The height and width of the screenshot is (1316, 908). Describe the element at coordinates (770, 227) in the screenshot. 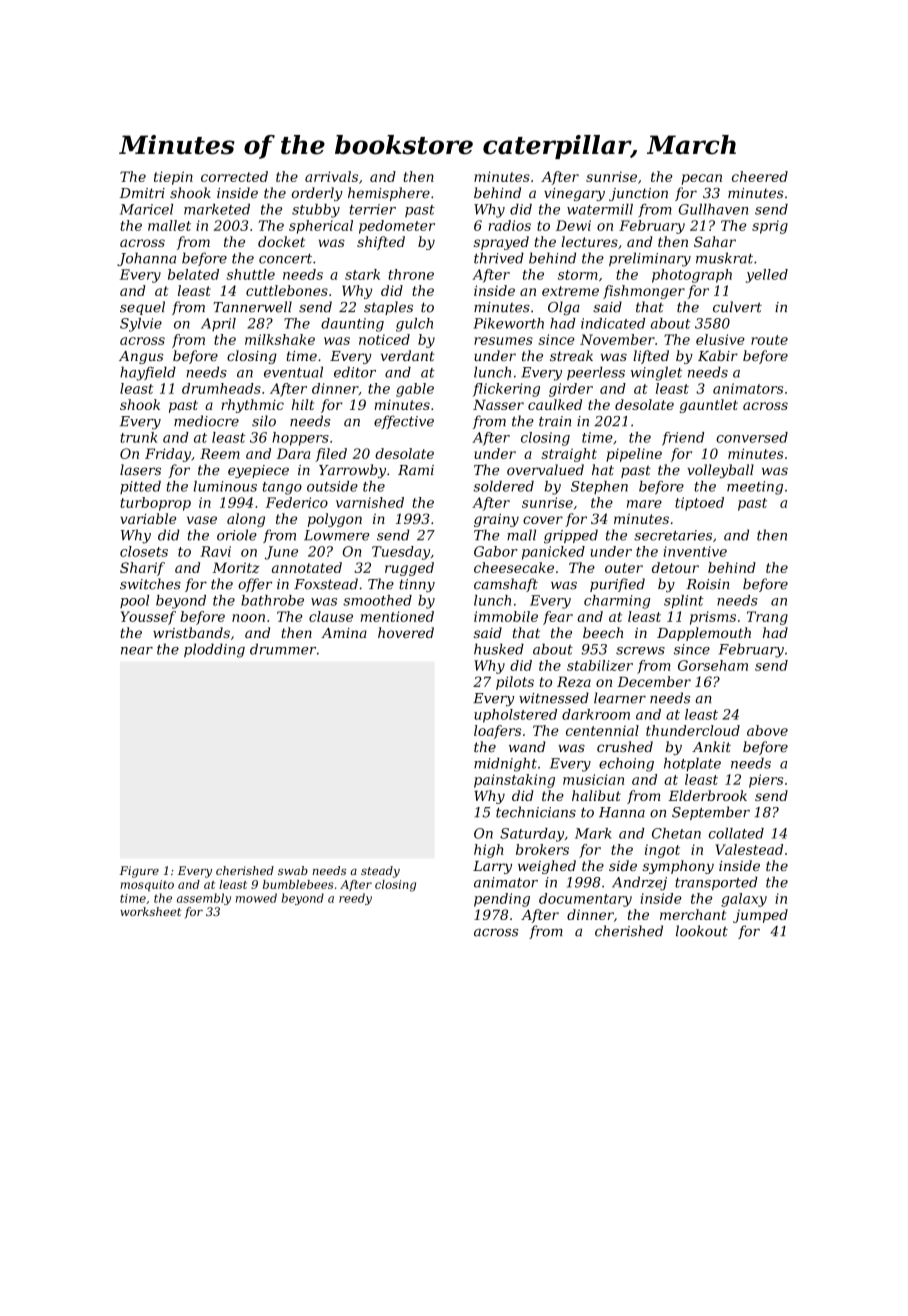

I see `sprig` at that location.
